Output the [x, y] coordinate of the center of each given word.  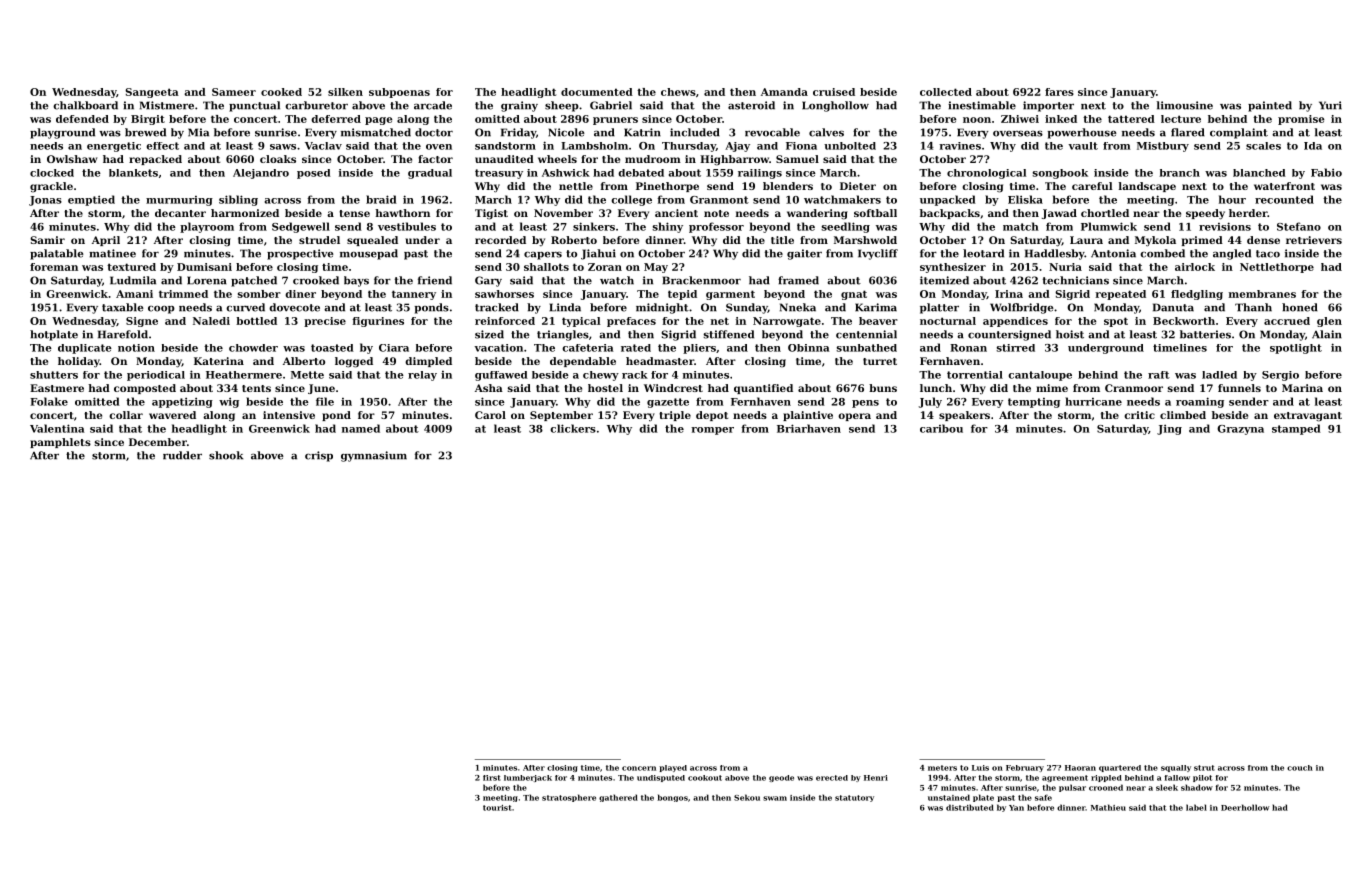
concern [639, 768]
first [492, 778]
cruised [834, 92]
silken [345, 92]
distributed [970, 807]
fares [1059, 92]
